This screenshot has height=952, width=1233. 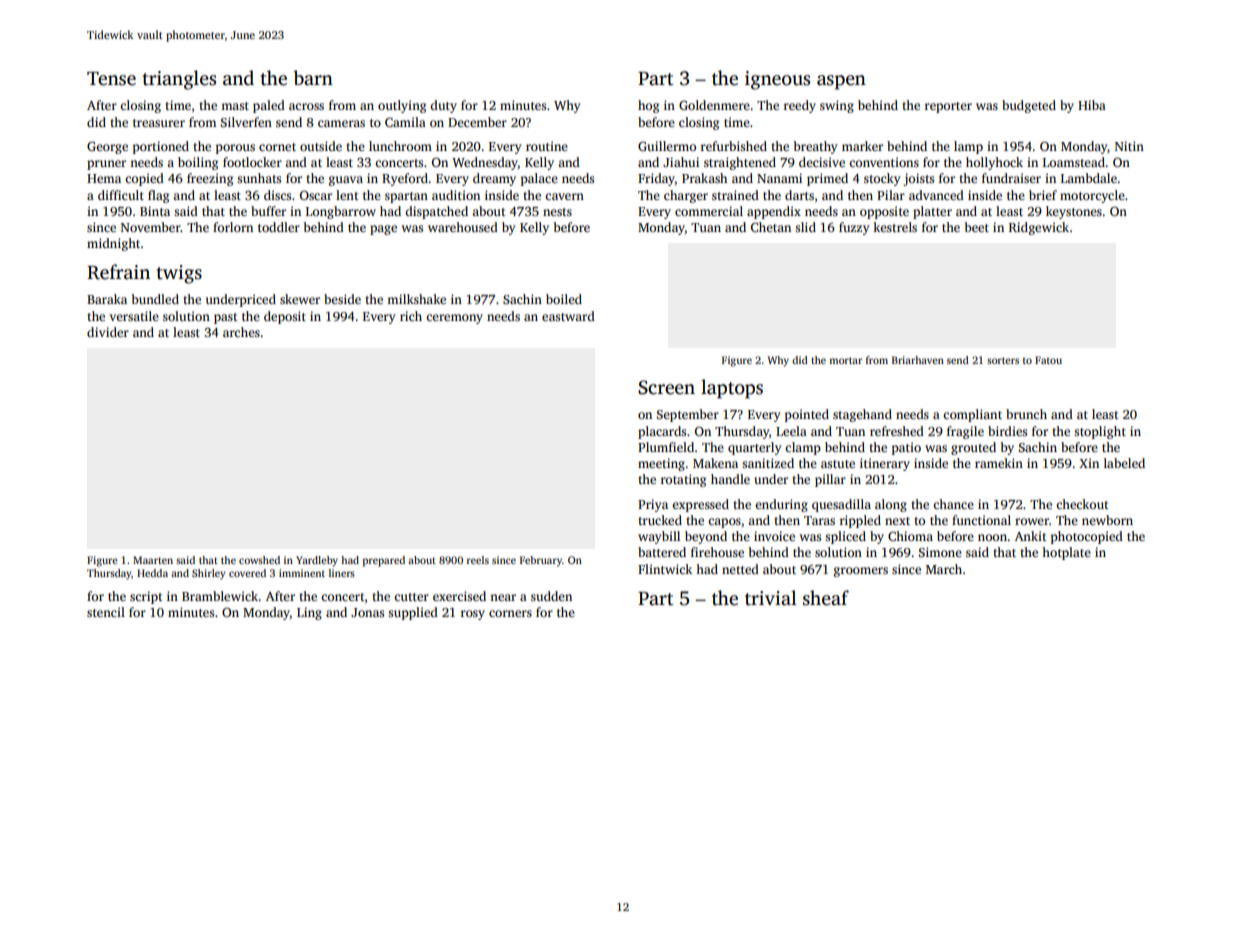 I want to click on Xin, so click(x=1089, y=463).
